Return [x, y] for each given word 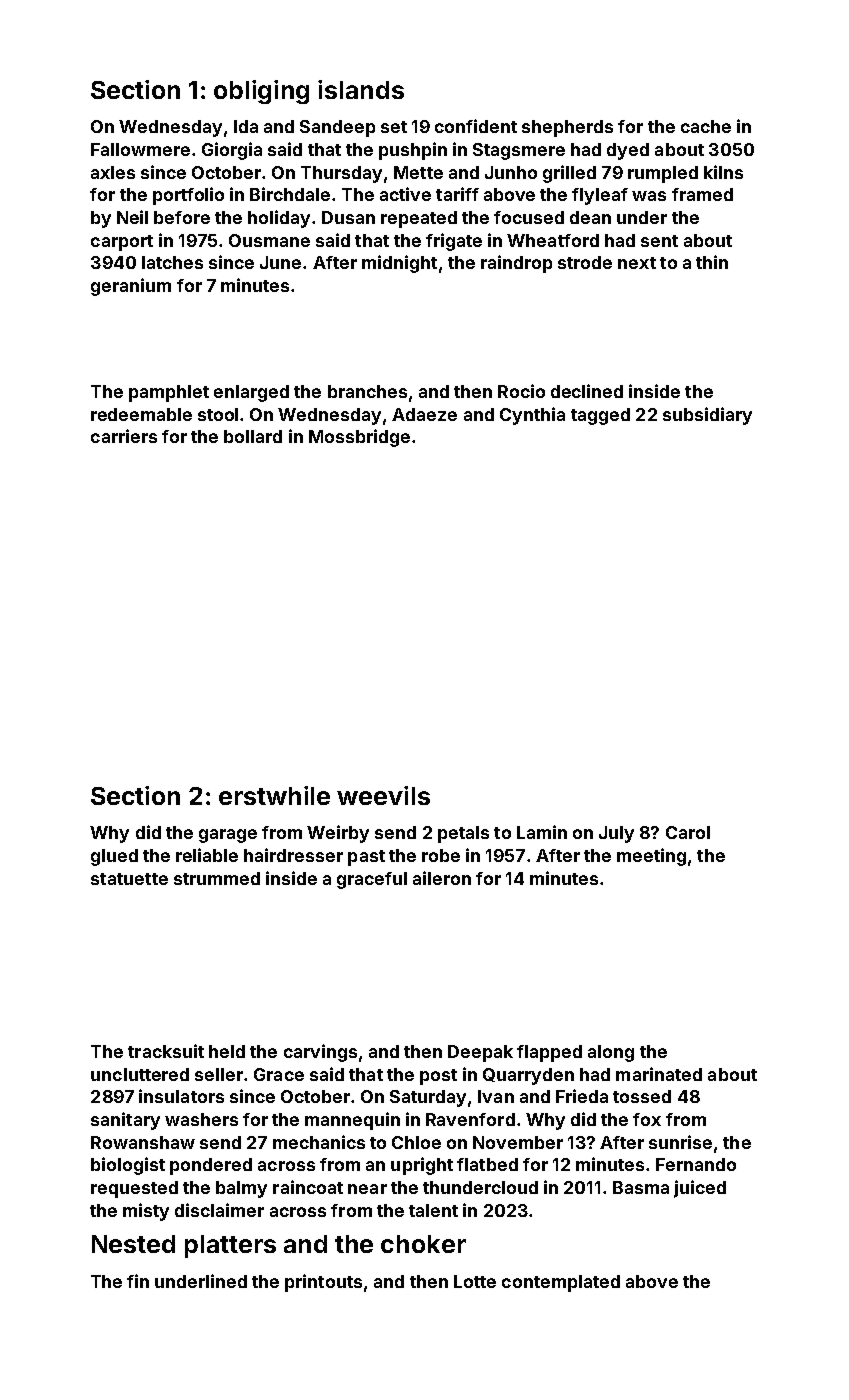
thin [712, 262]
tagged [600, 416]
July [616, 834]
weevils [383, 795]
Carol [688, 832]
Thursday [341, 174]
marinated [659, 1074]
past [366, 858]
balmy [241, 1189]
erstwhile [274, 795]
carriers [124, 436]
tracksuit [166, 1051]
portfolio [188, 196]
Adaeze [424, 414]
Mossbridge [359, 438]
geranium [131, 287]
